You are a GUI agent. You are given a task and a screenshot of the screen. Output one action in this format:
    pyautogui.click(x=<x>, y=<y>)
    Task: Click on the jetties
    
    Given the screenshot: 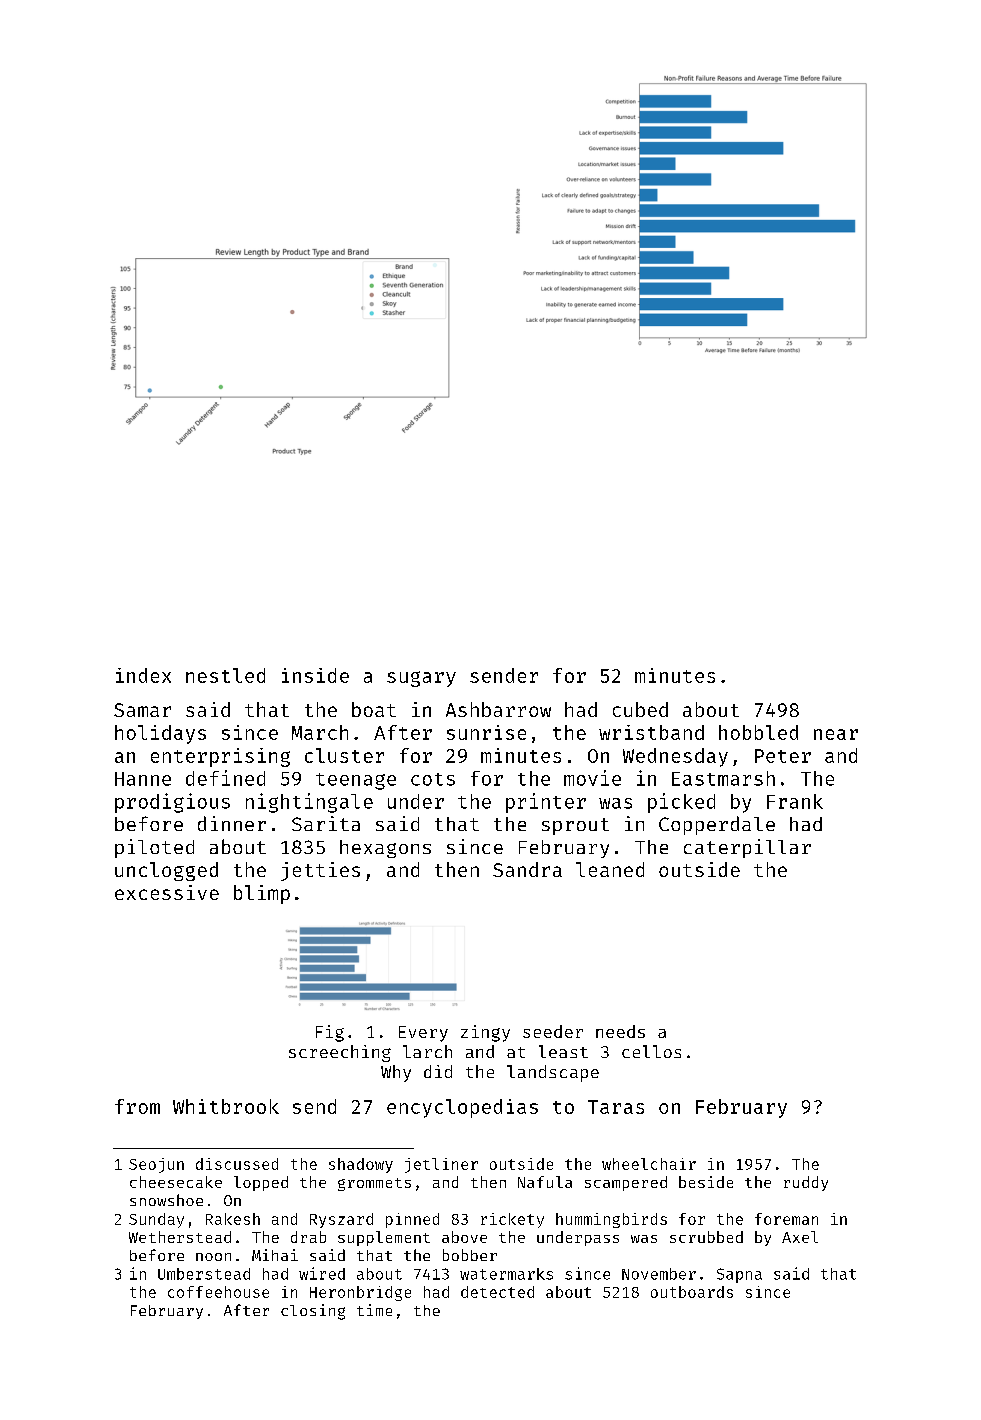 What is the action you would take?
    pyautogui.click(x=320, y=871)
